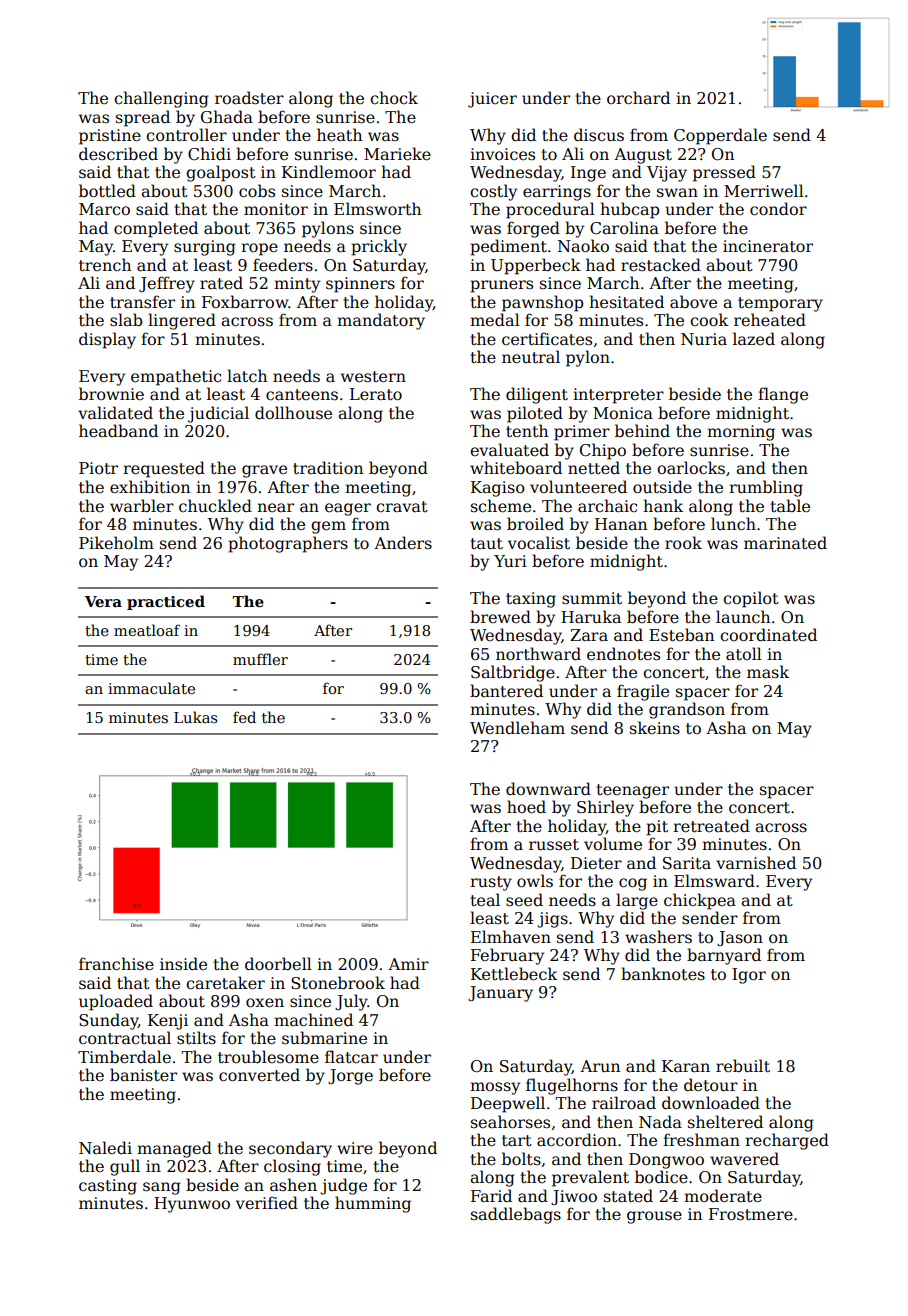 The width and height of the screenshot is (908, 1316). I want to click on humming, so click(373, 1204).
